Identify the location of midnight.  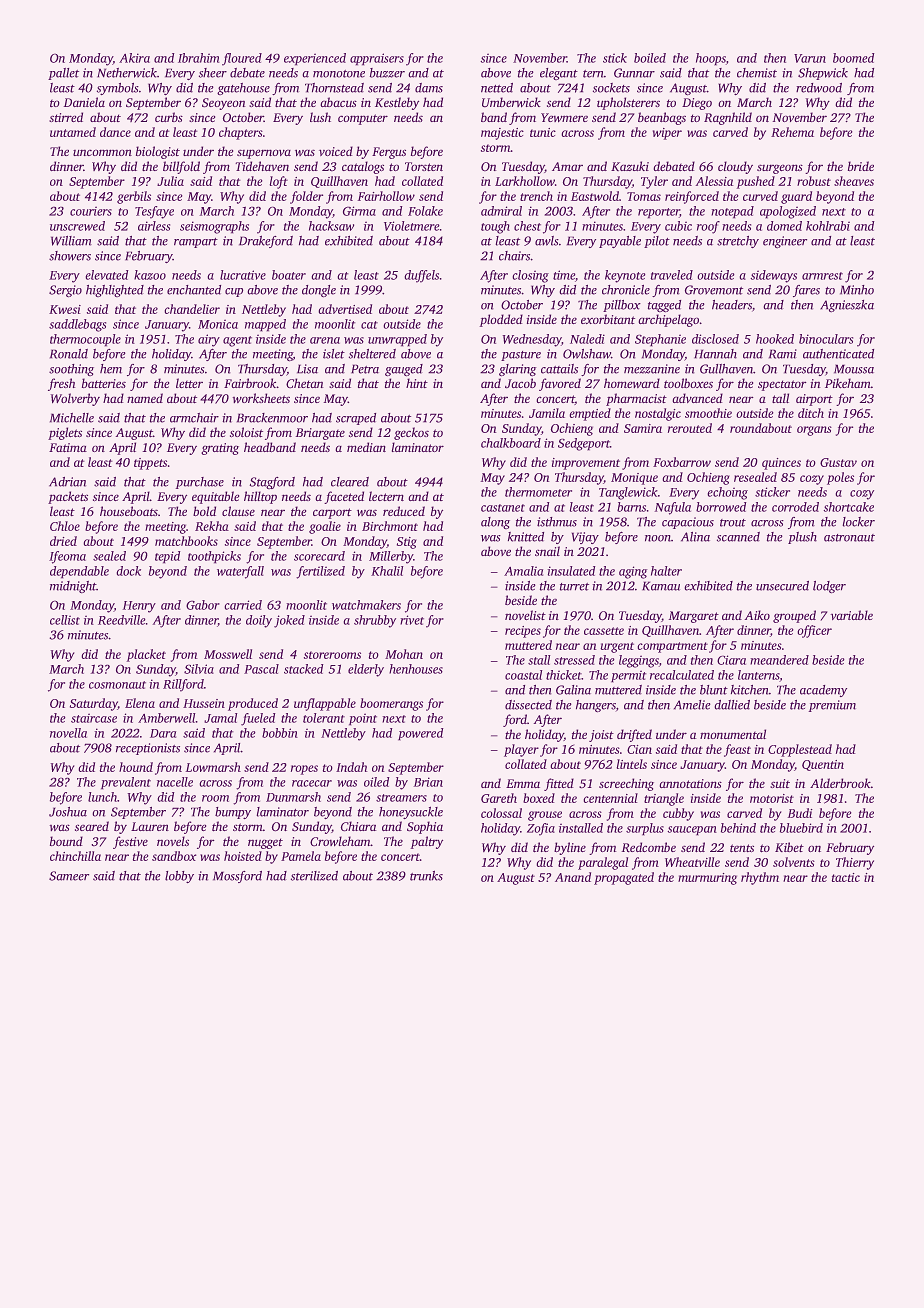
(73, 587).
